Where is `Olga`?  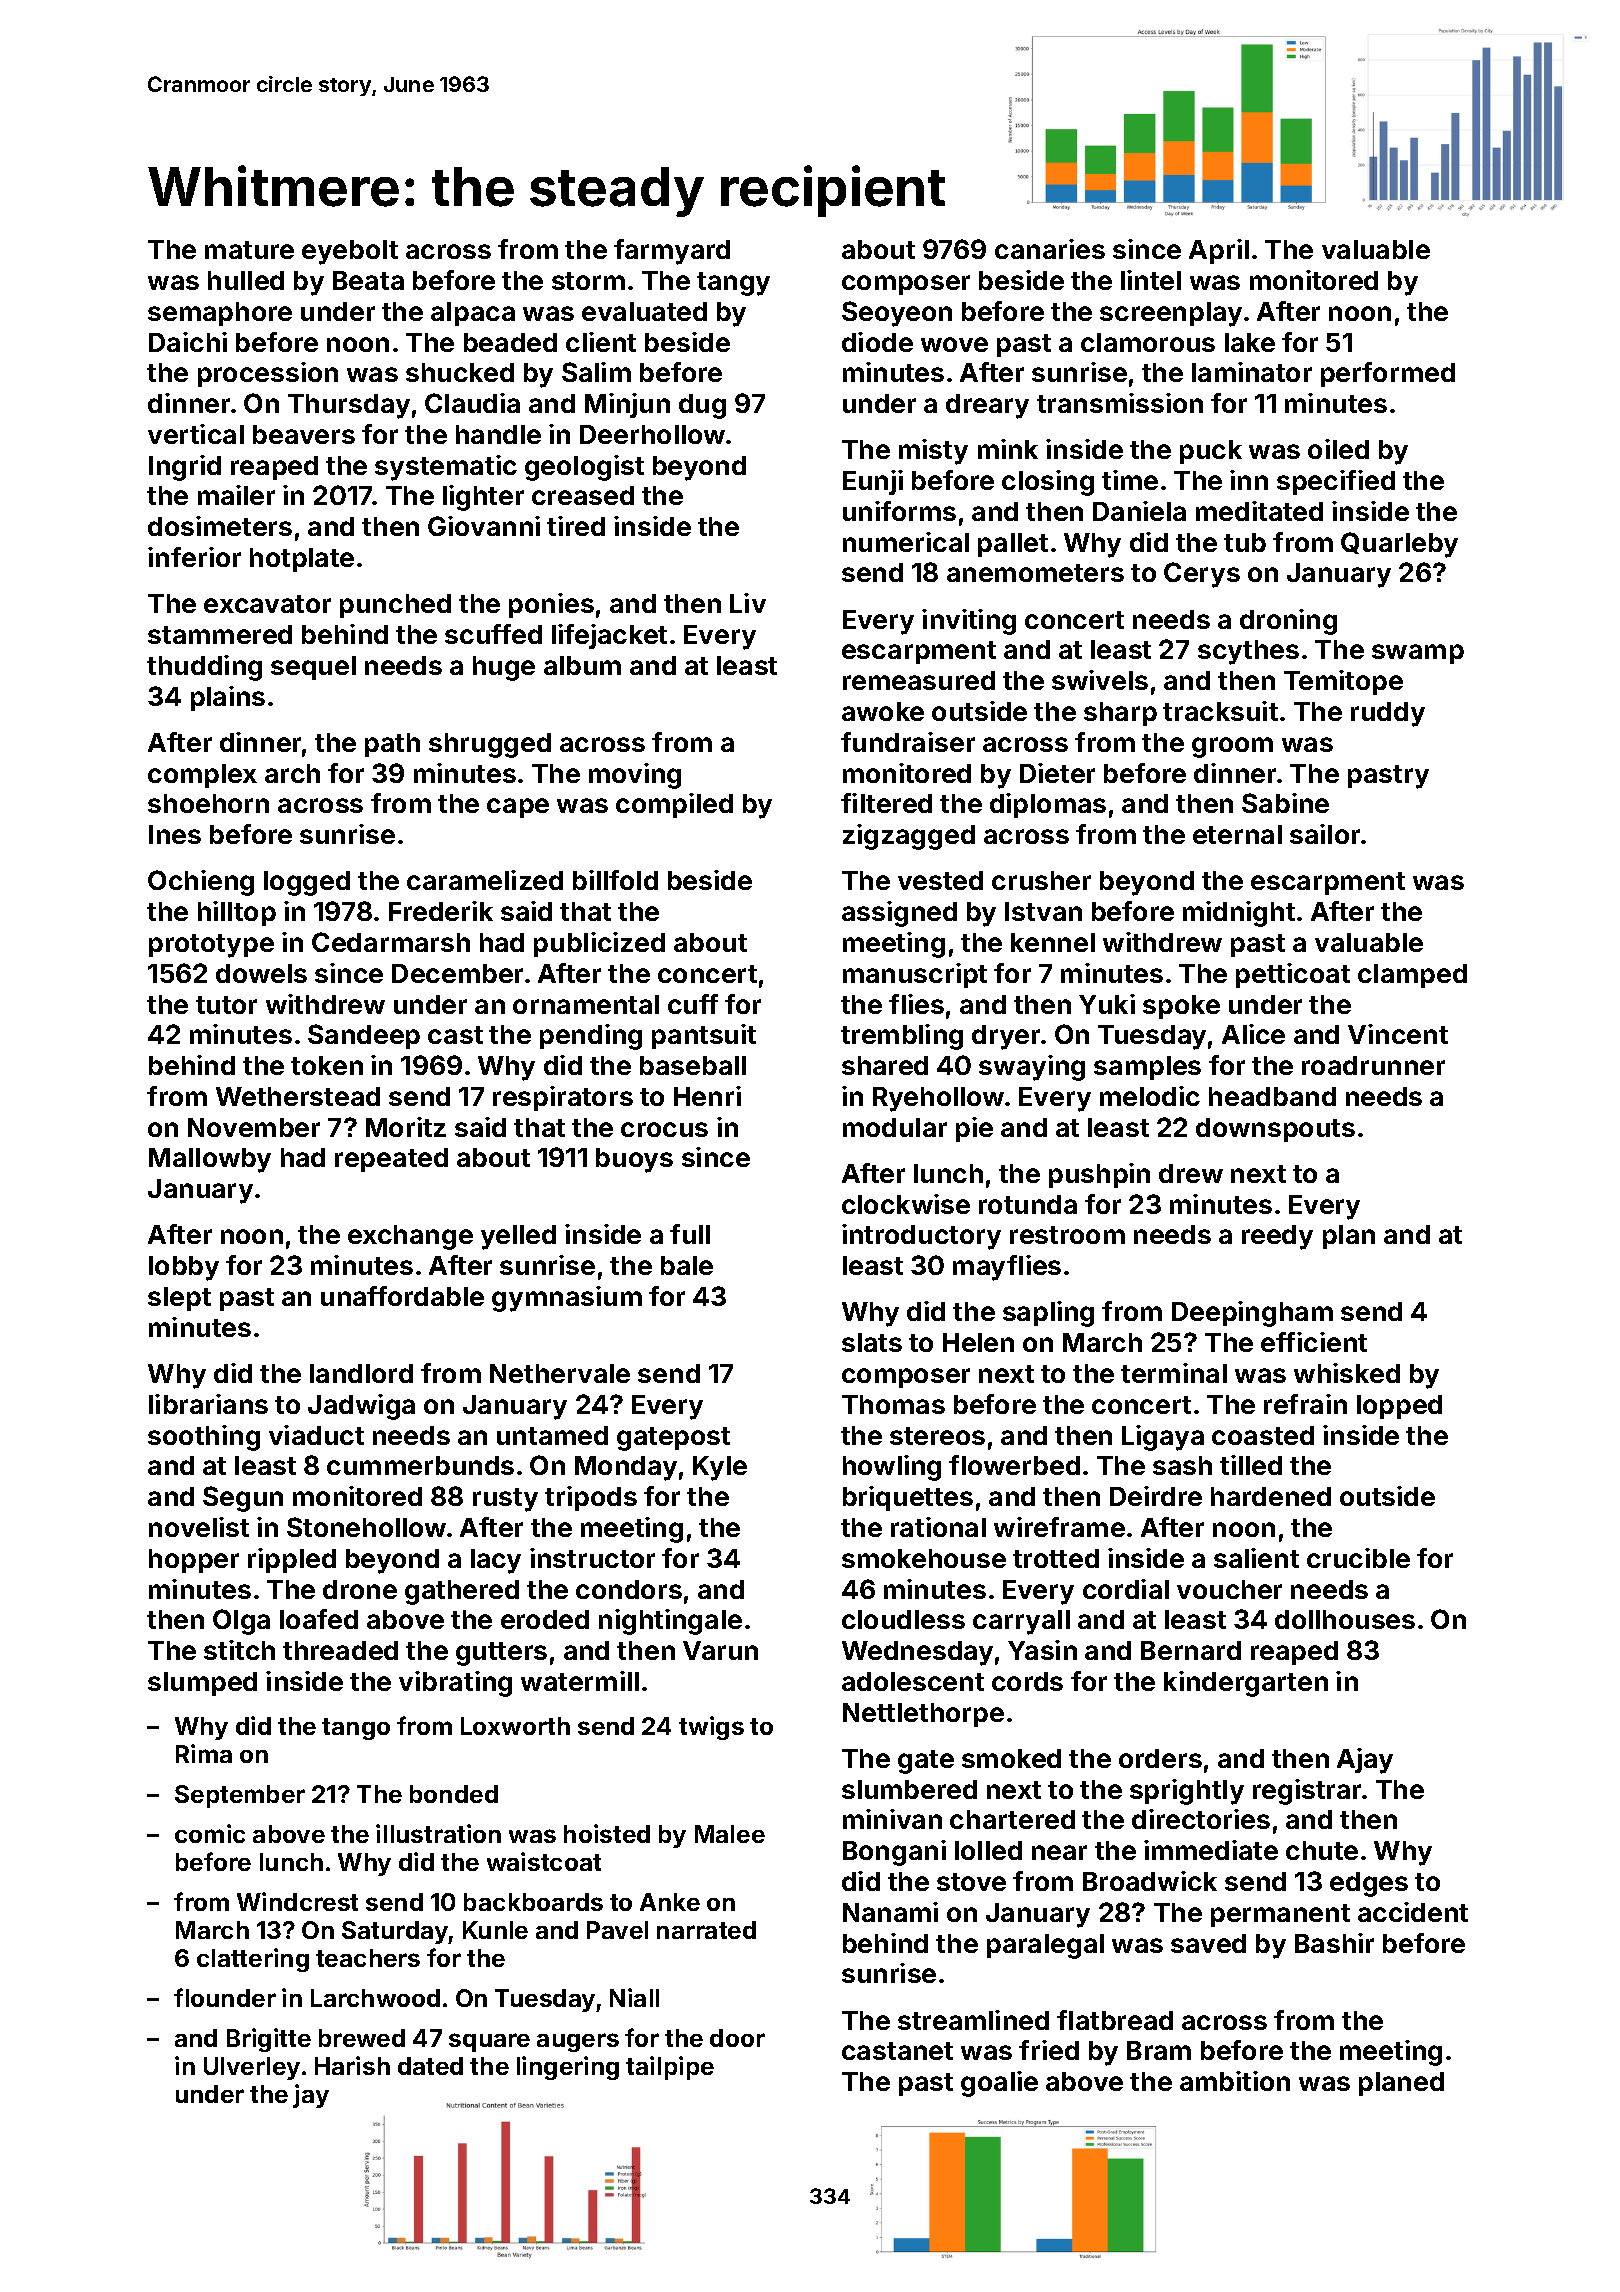 Olga is located at coordinates (241, 1622).
